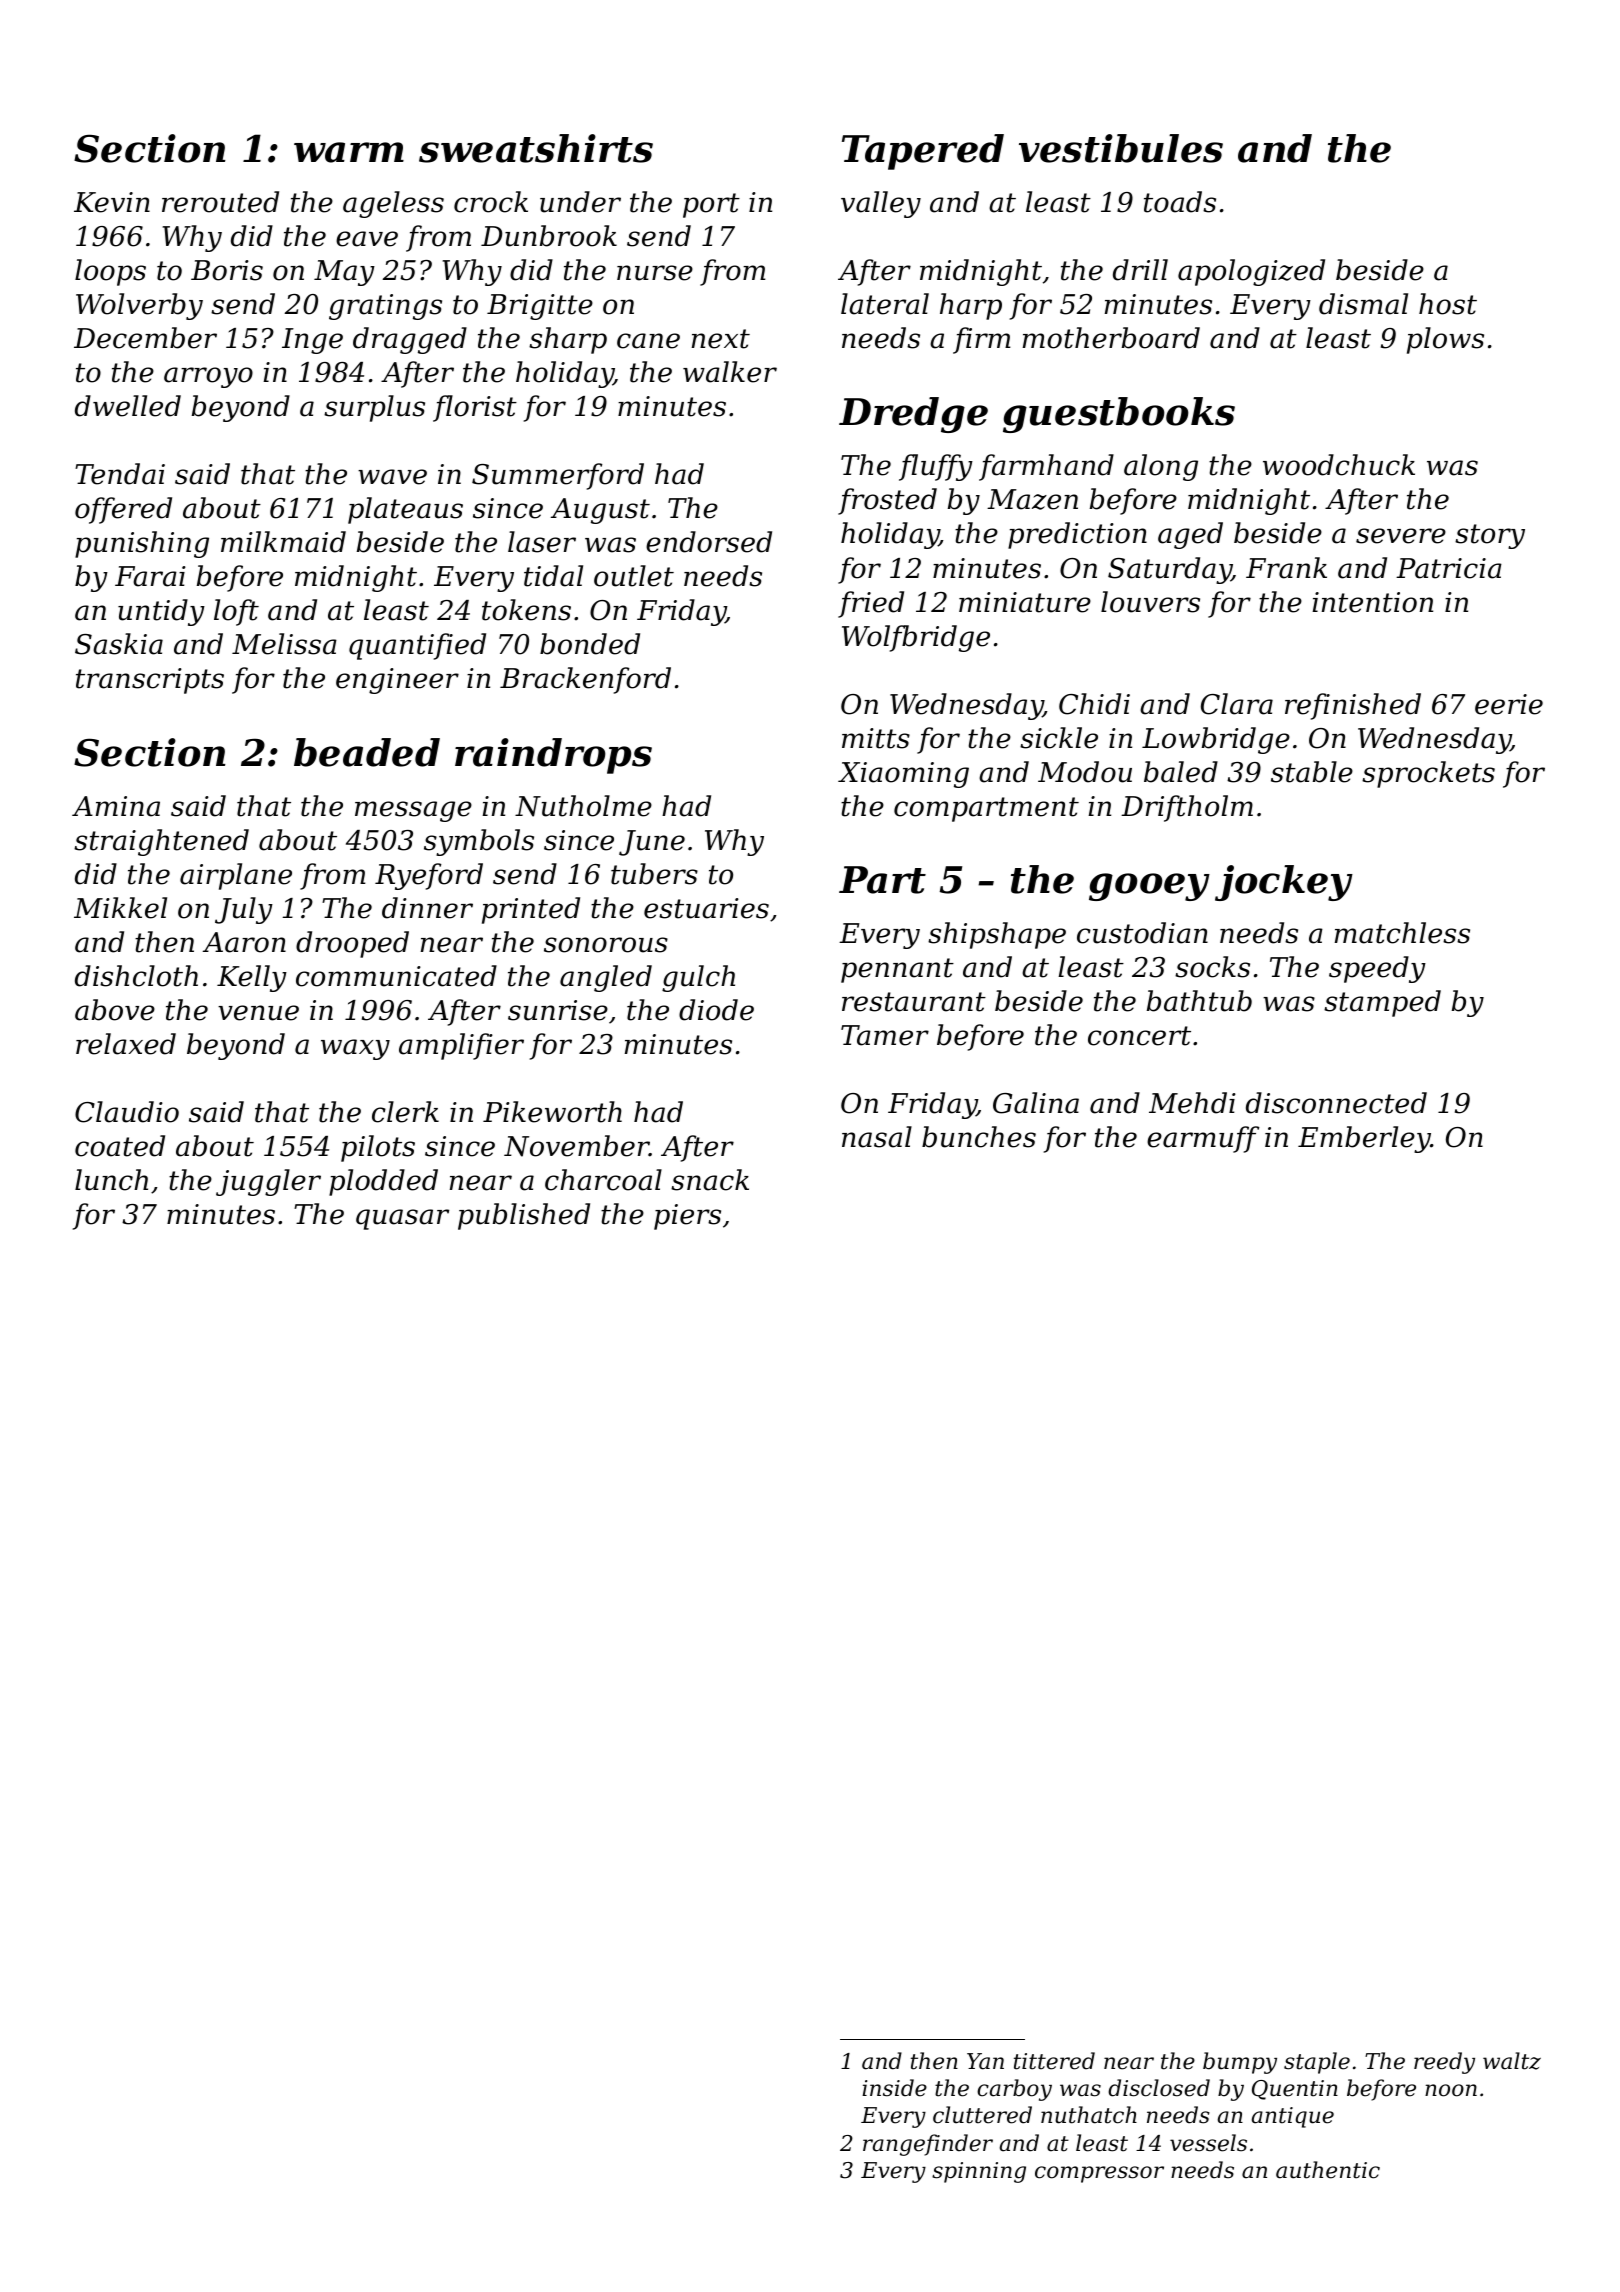  Describe the element at coordinates (1121, 148) in the document. I see `vestibules` at that location.
